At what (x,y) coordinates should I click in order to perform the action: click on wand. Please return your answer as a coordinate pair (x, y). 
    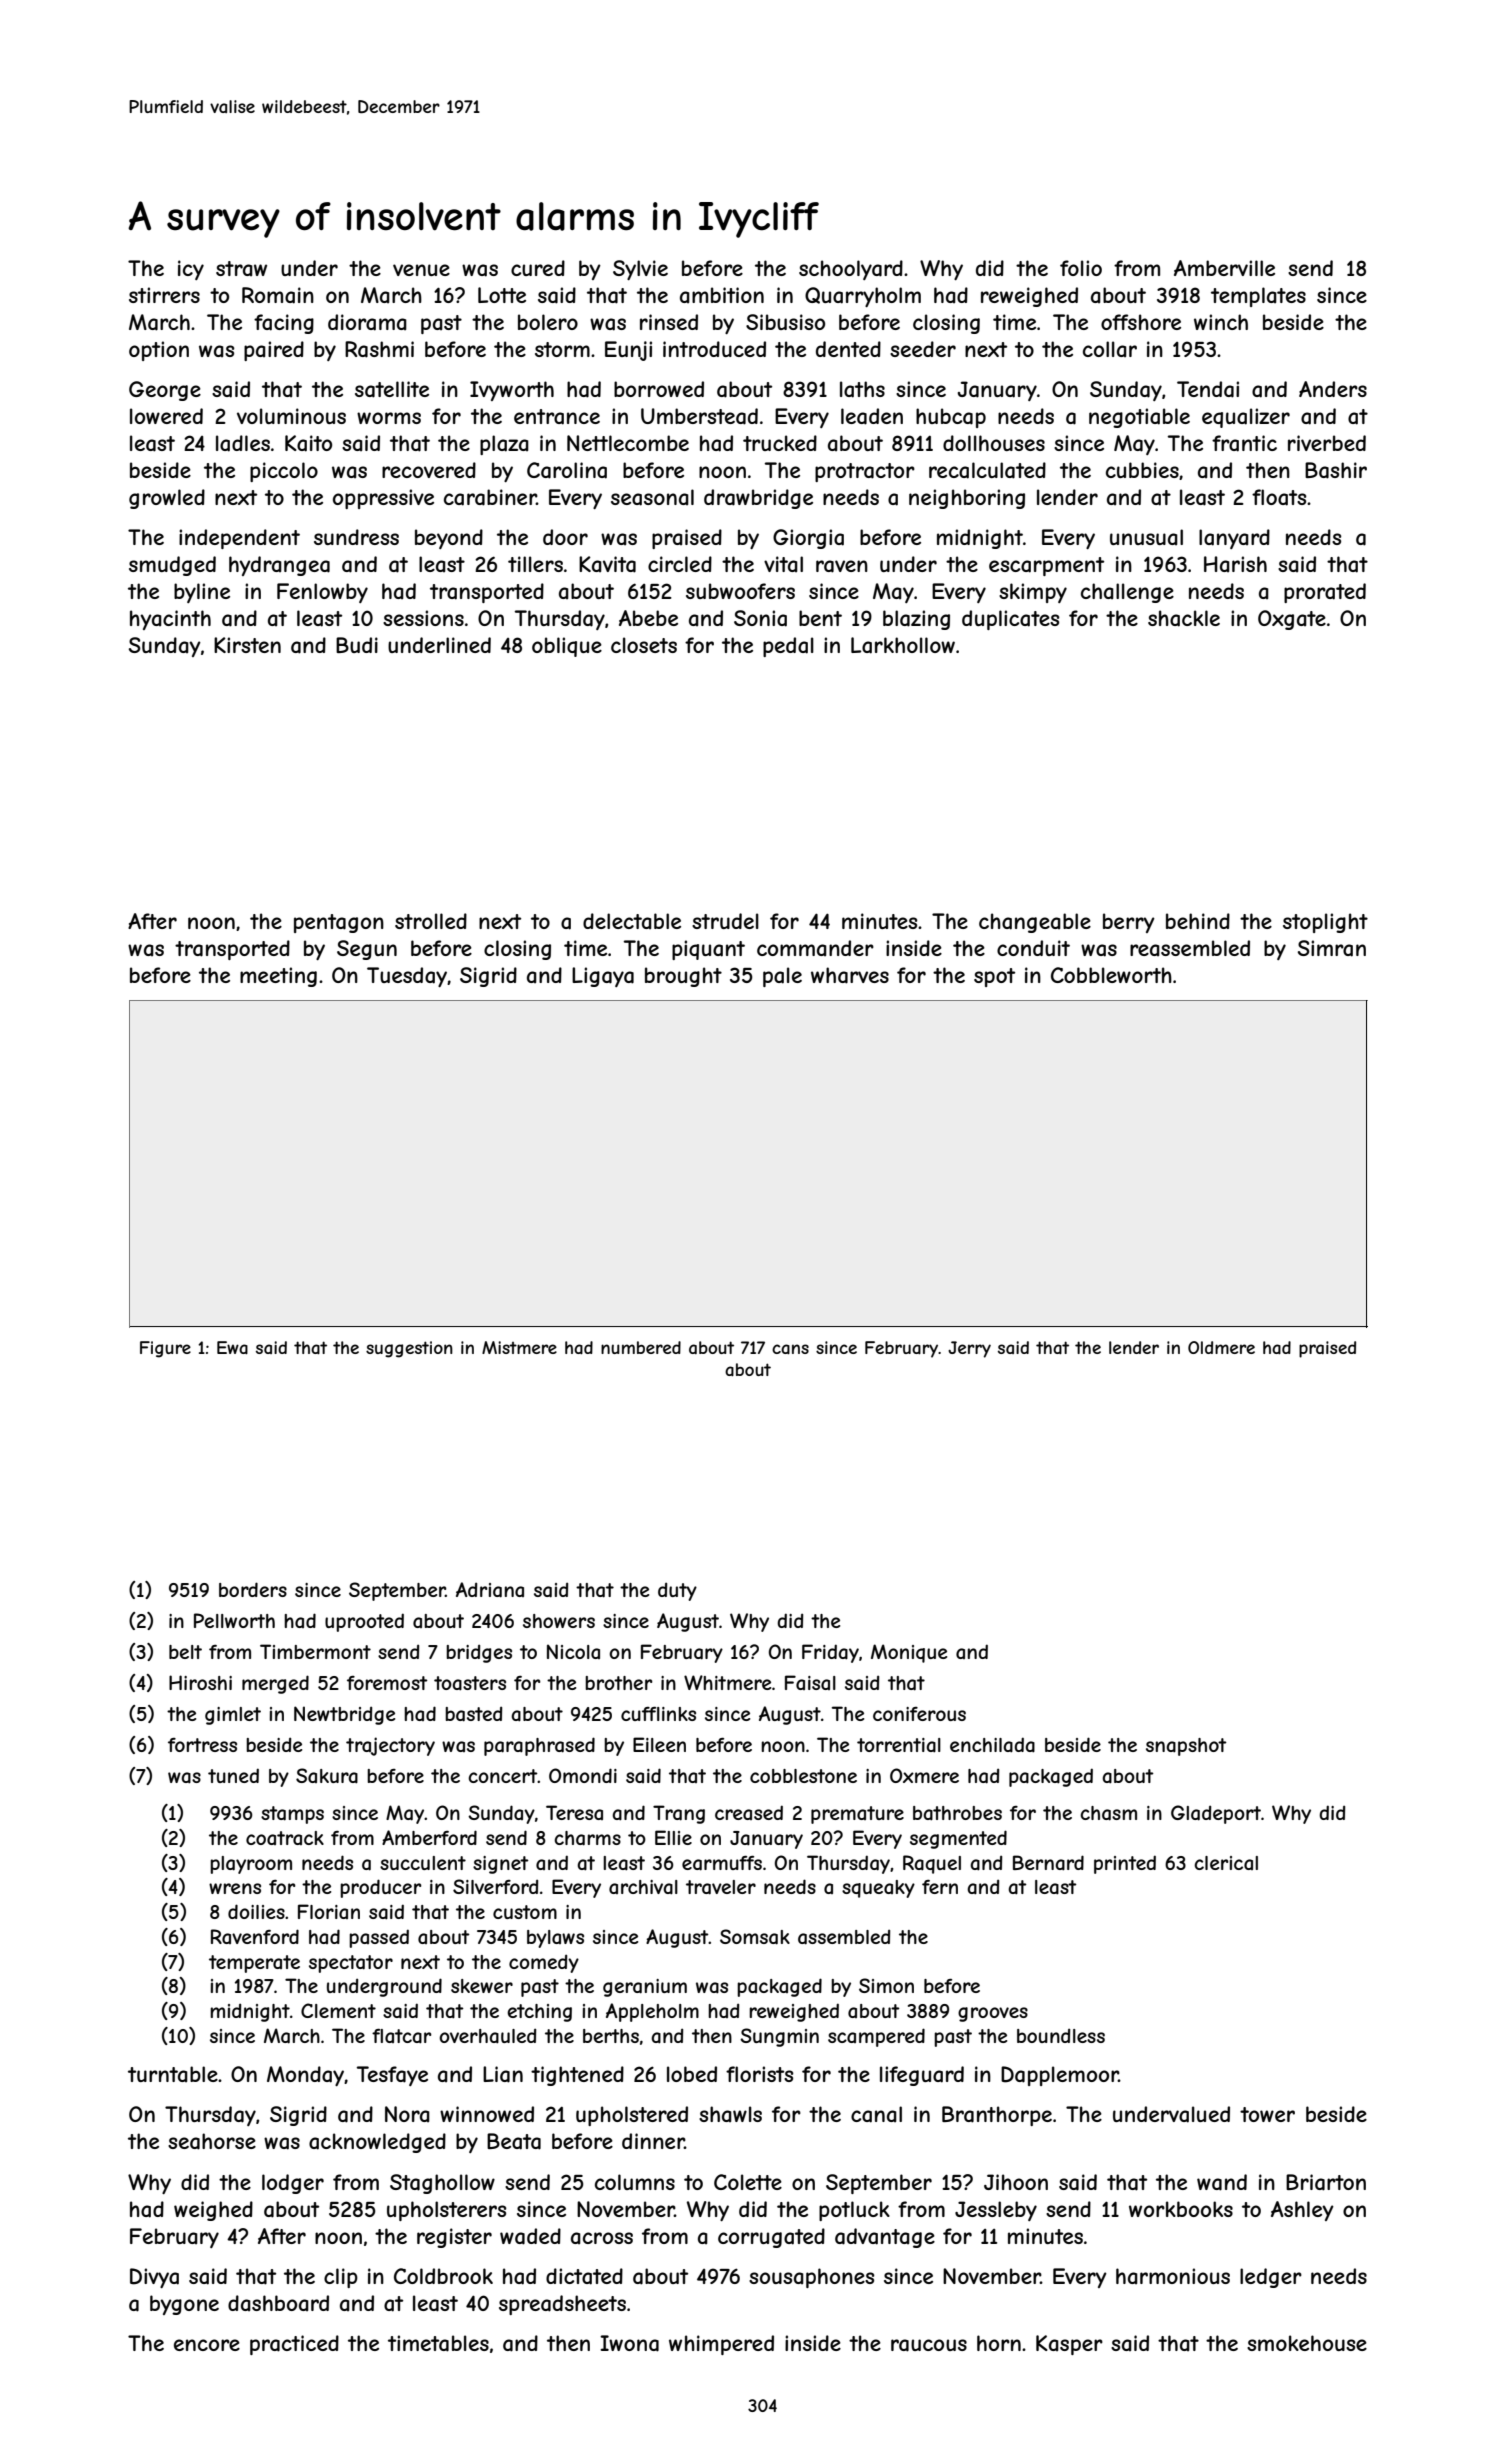
    Looking at the image, I should click on (1222, 2182).
